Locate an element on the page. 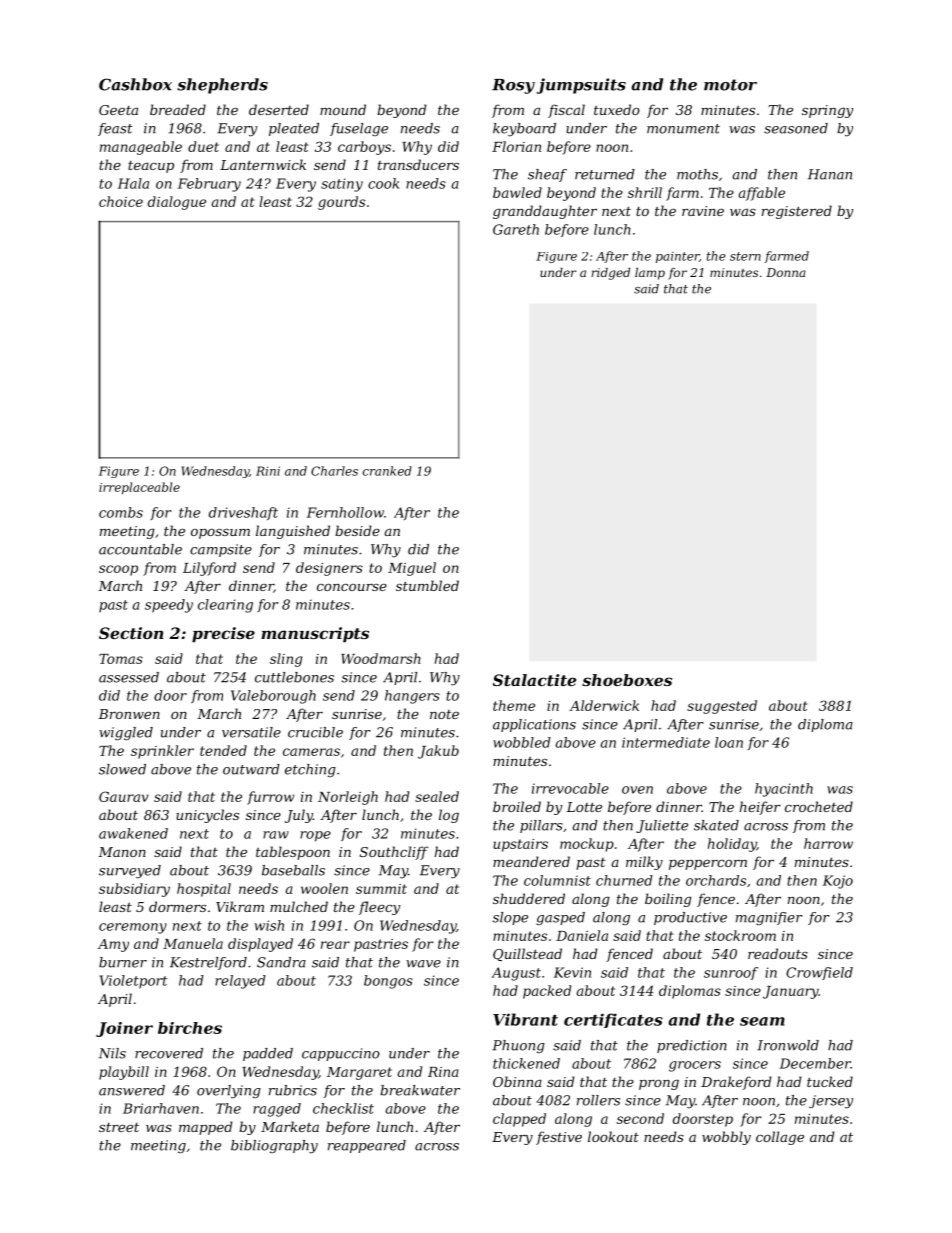 The image size is (952, 1233). suggested is located at coordinates (722, 707).
